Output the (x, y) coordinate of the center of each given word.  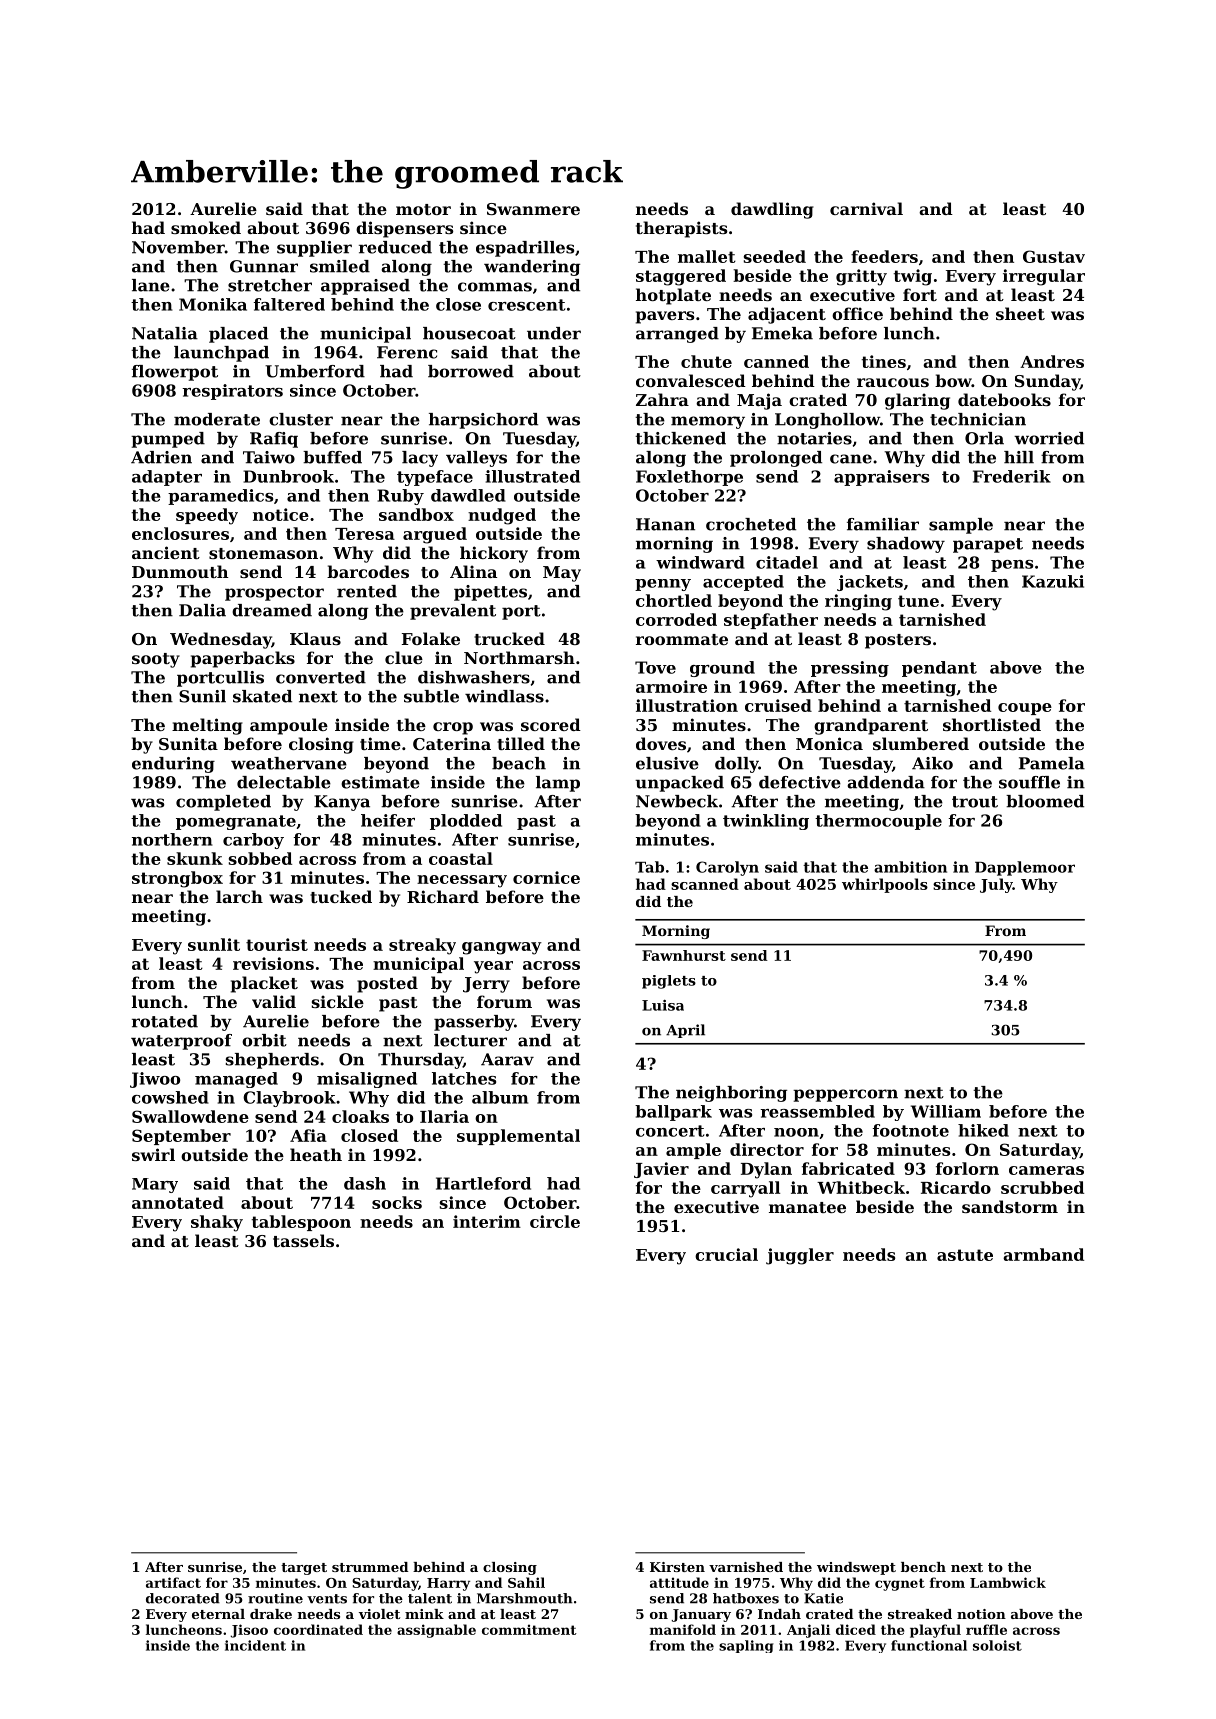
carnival (866, 208)
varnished (746, 1567)
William (946, 1111)
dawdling (772, 210)
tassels (303, 1240)
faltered (289, 304)
